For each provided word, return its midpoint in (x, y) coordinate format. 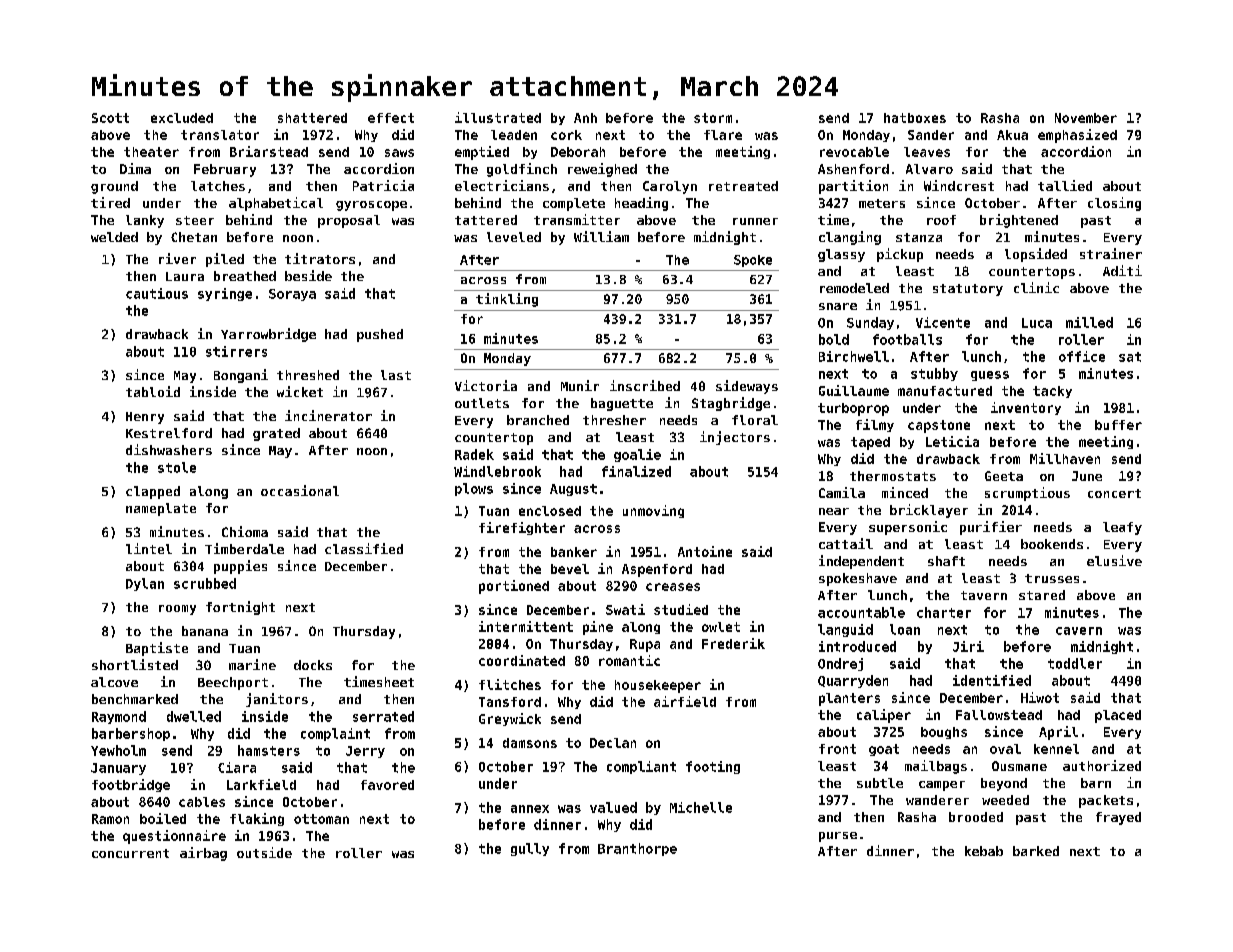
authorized (1102, 765)
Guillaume (854, 390)
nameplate (161, 509)
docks (313, 665)
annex (530, 809)
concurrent (130, 853)
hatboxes (915, 118)
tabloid (153, 391)
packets (1106, 801)
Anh (585, 118)
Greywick (510, 719)
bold (834, 339)
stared (1042, 595)
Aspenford (657, 570)
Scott (110, 118)
